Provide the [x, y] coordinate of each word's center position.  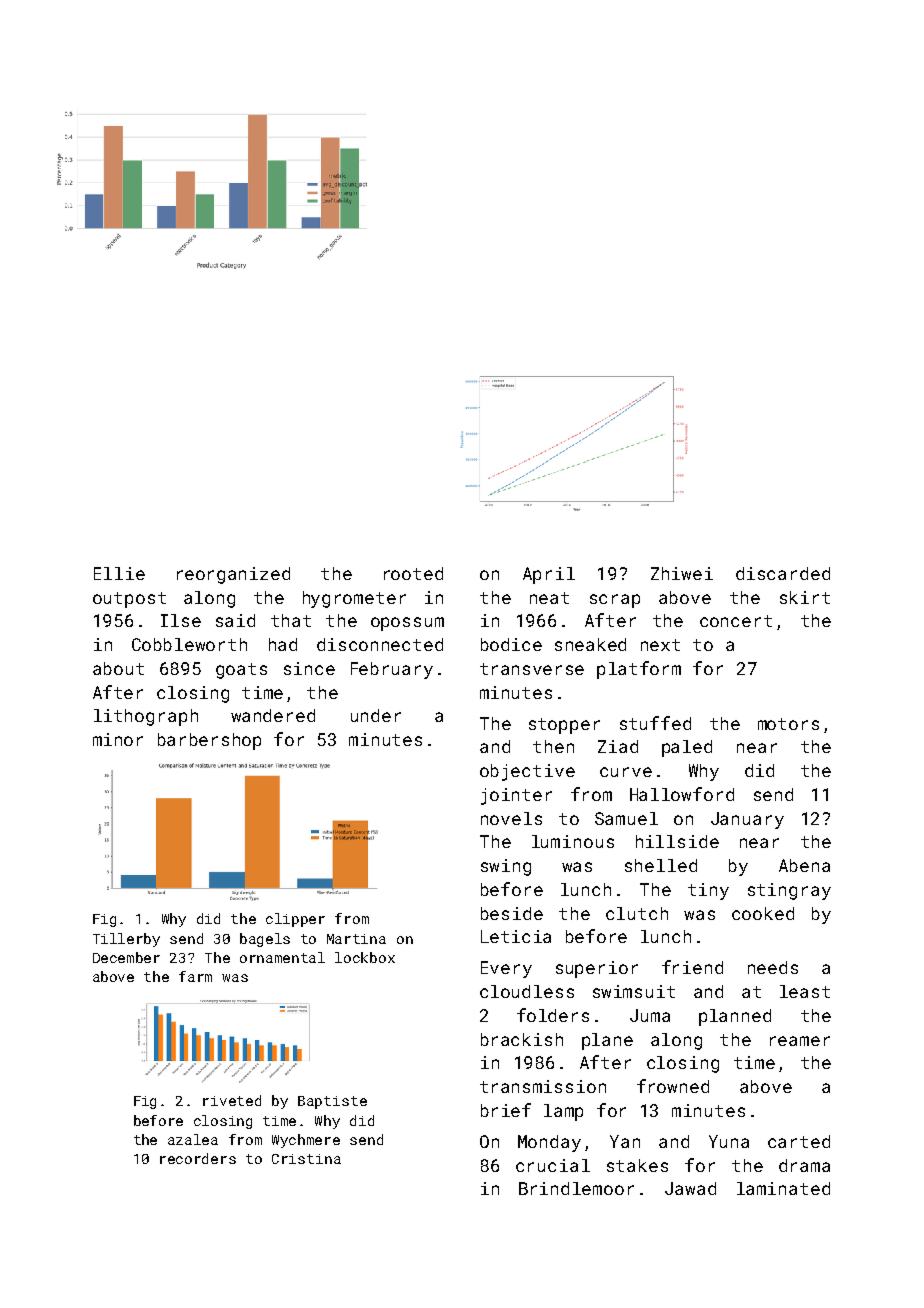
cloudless [527, 991]
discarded [783, 573]
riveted [232, 1100]
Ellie [119, 573]
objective [527, 772]
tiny [708, 891]
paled [687, 748]
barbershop [209, 741]
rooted [413, 573]
